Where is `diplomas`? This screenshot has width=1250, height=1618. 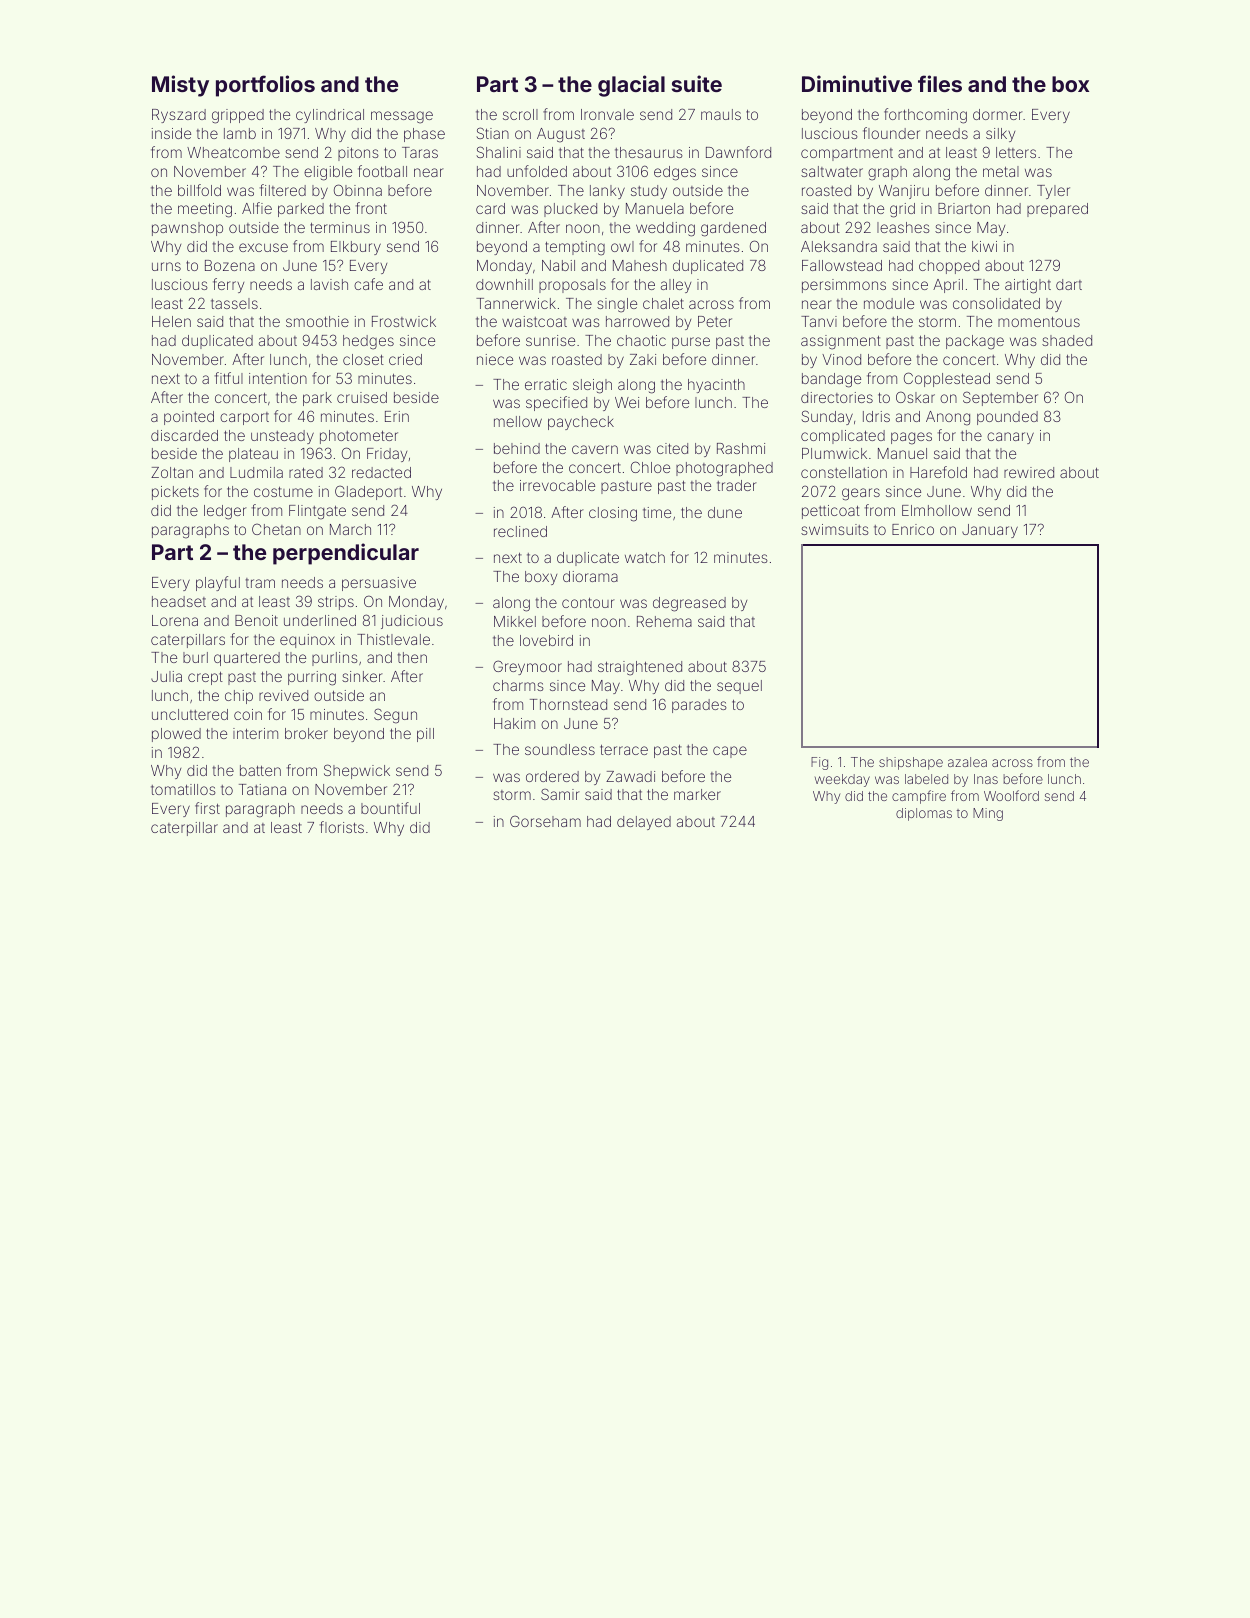 diplomas is located at coordinates (924, 814).
